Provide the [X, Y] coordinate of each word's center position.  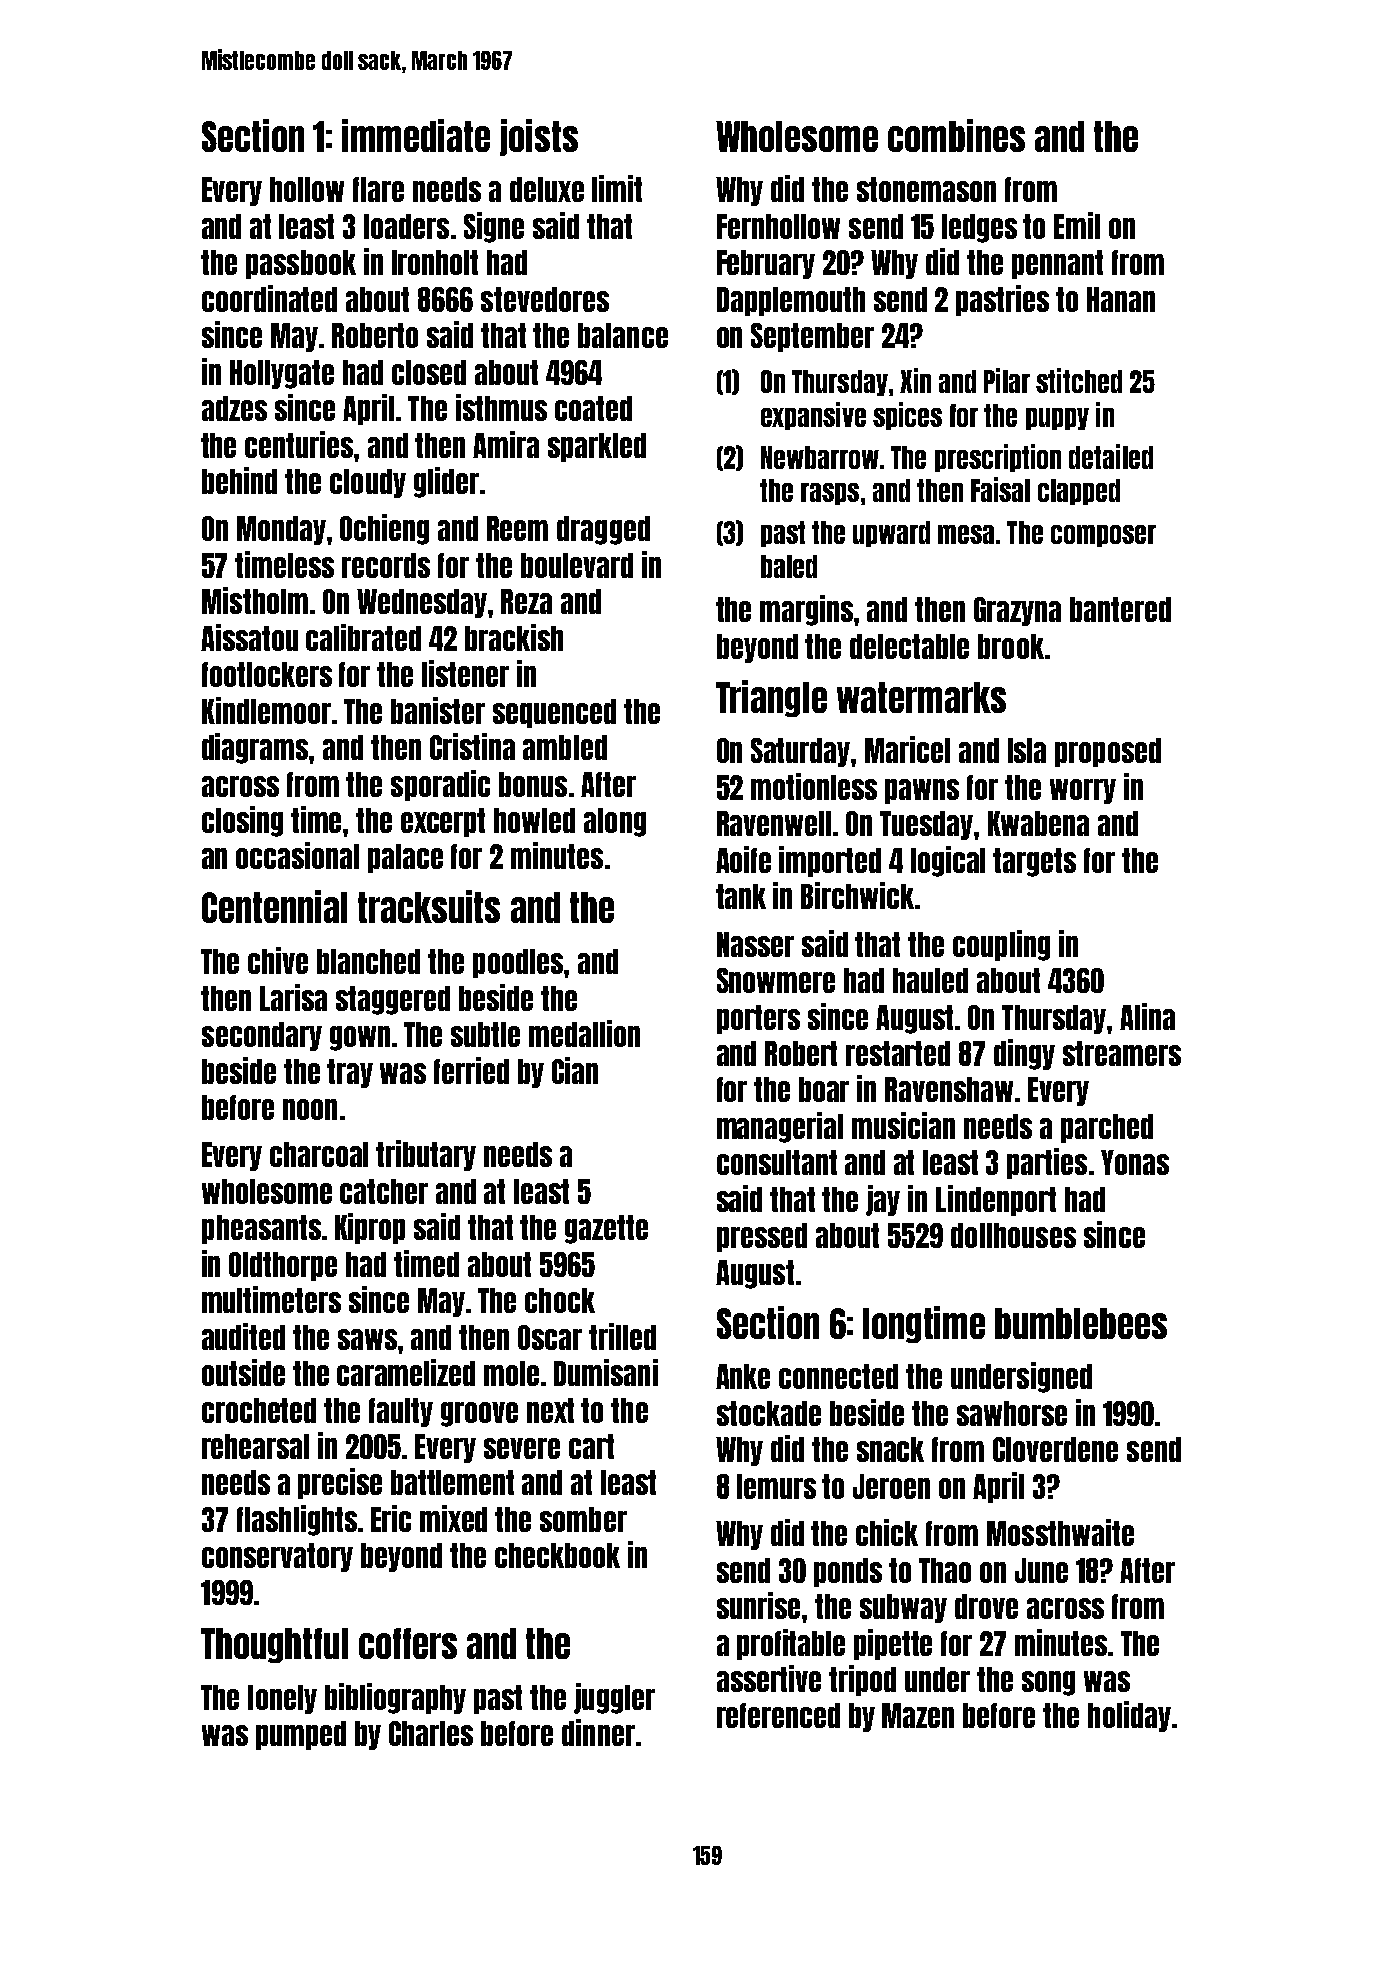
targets [1034, 862]
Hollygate [282, 374]
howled [534, 820]
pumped [301, 1735]
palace [405, 858]
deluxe [547, 189]
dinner [598, 1732]
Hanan [1121, 299]
